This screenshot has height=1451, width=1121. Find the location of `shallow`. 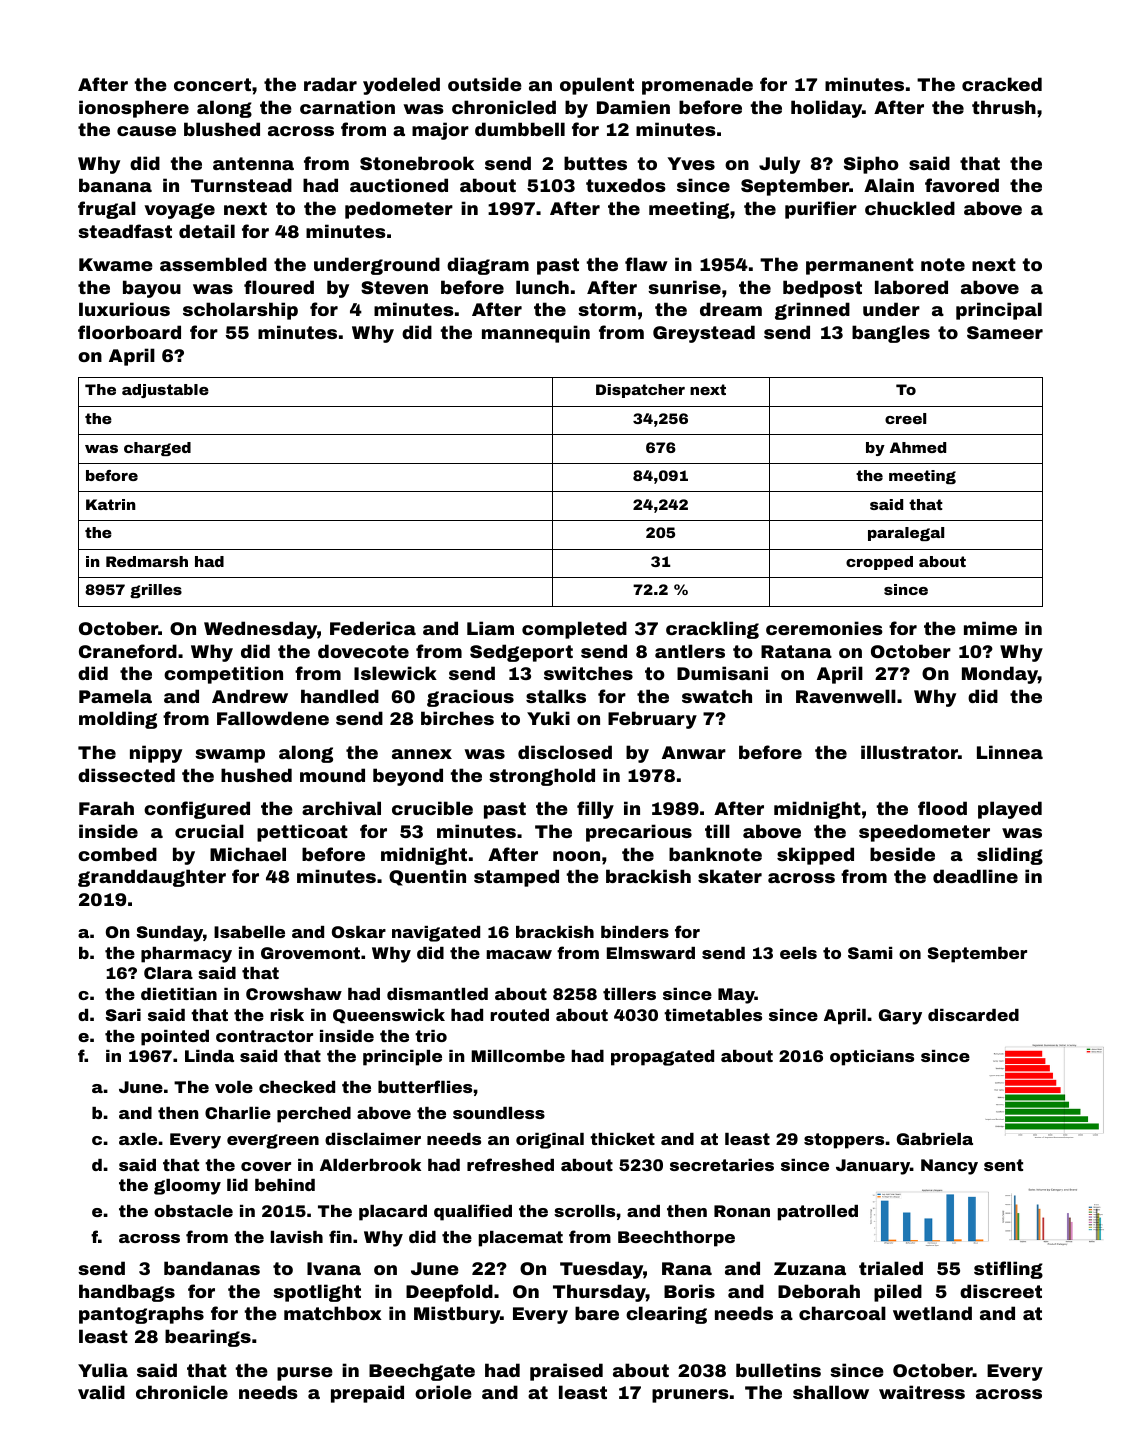

shallow is located at coordinates (831, 1392).
